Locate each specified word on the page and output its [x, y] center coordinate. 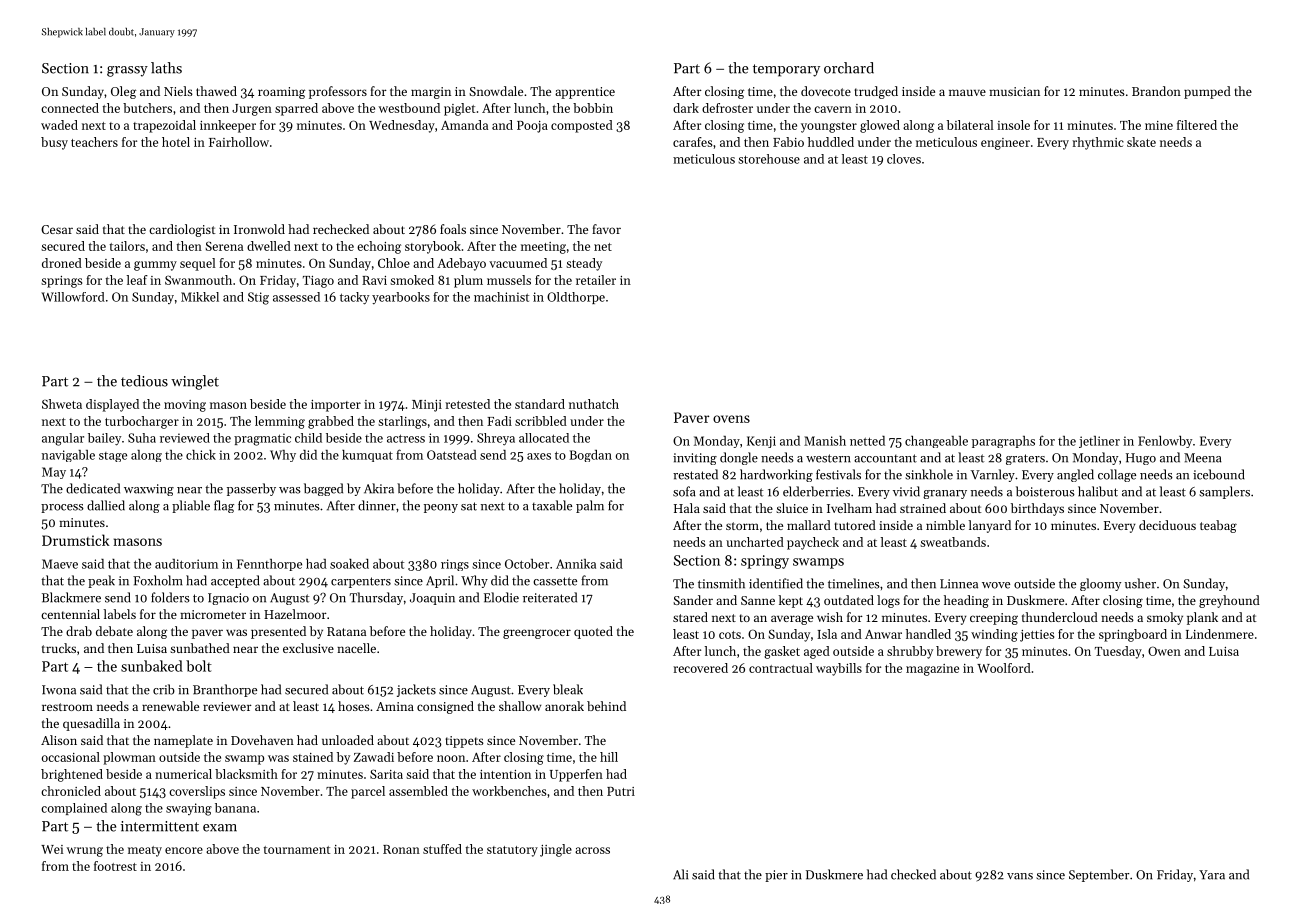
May [54, 473]
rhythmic [1098, 143]
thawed [216, 91]
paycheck [813, 543]
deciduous [1167, 525]
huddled [831, 142]
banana [235, 808]
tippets [464, 742]
